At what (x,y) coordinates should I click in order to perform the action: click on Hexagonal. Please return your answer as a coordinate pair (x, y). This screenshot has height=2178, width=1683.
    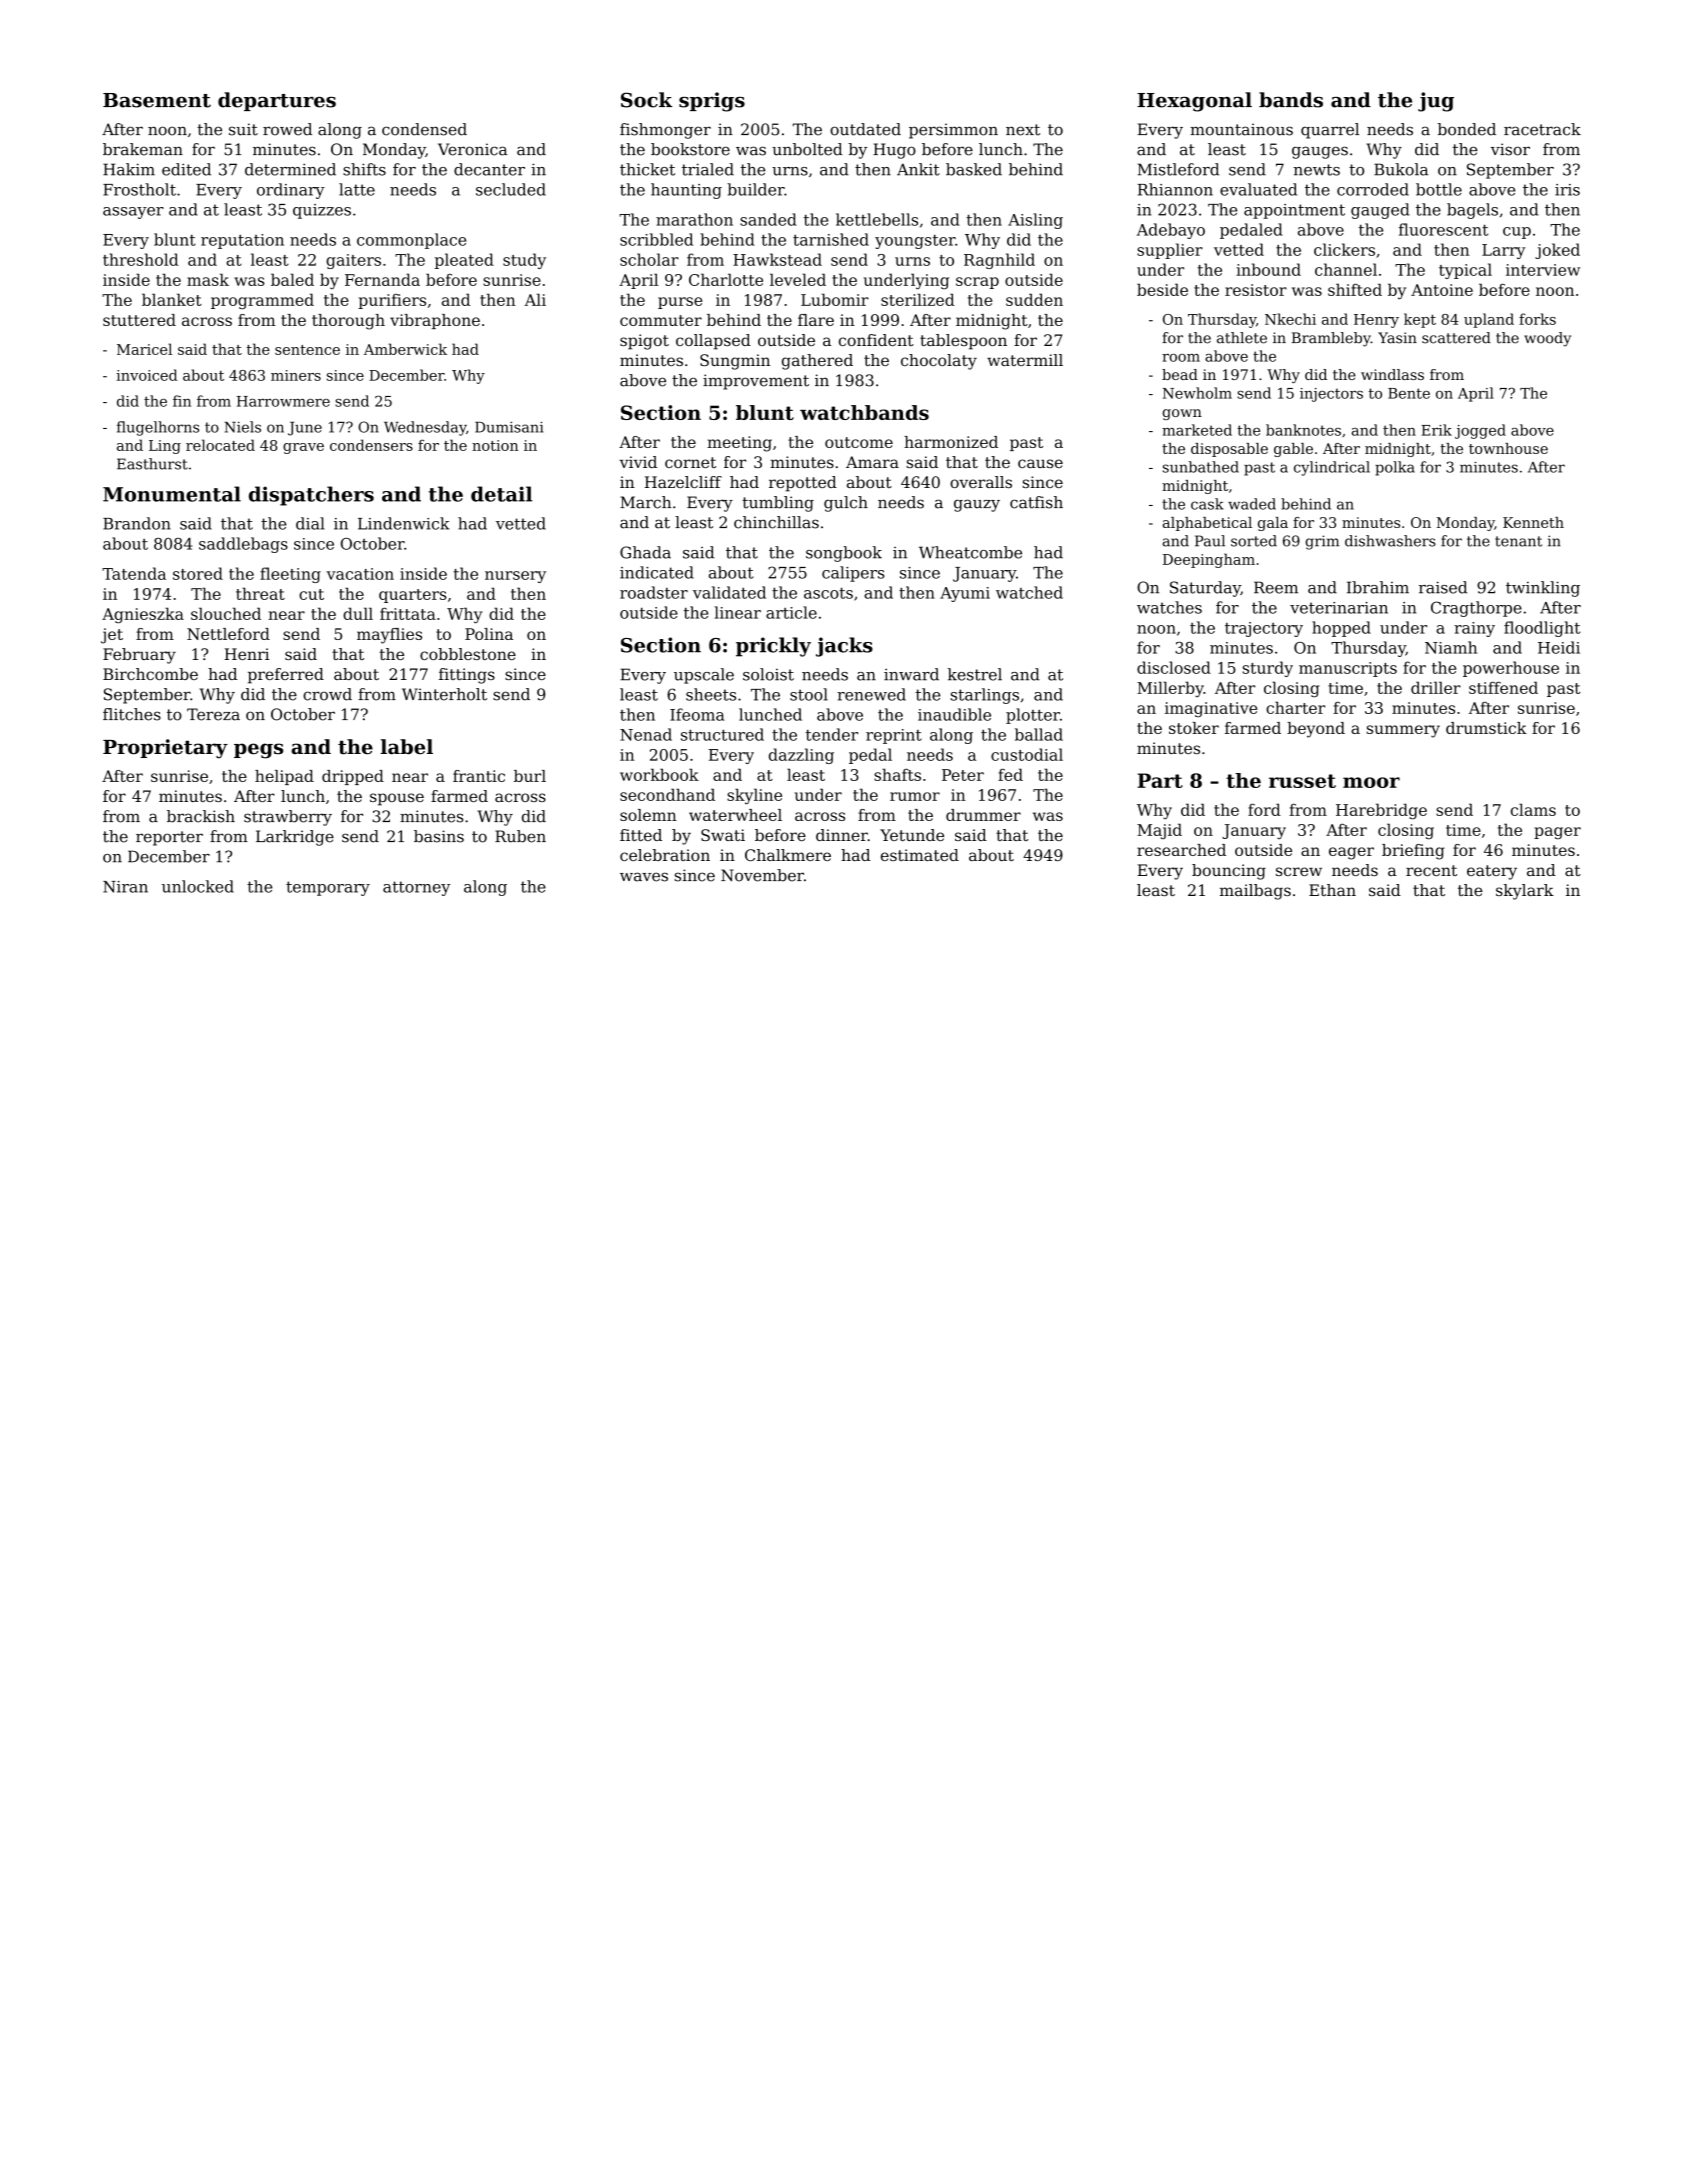
    Looking at the image, I should click on (1194, 102).
